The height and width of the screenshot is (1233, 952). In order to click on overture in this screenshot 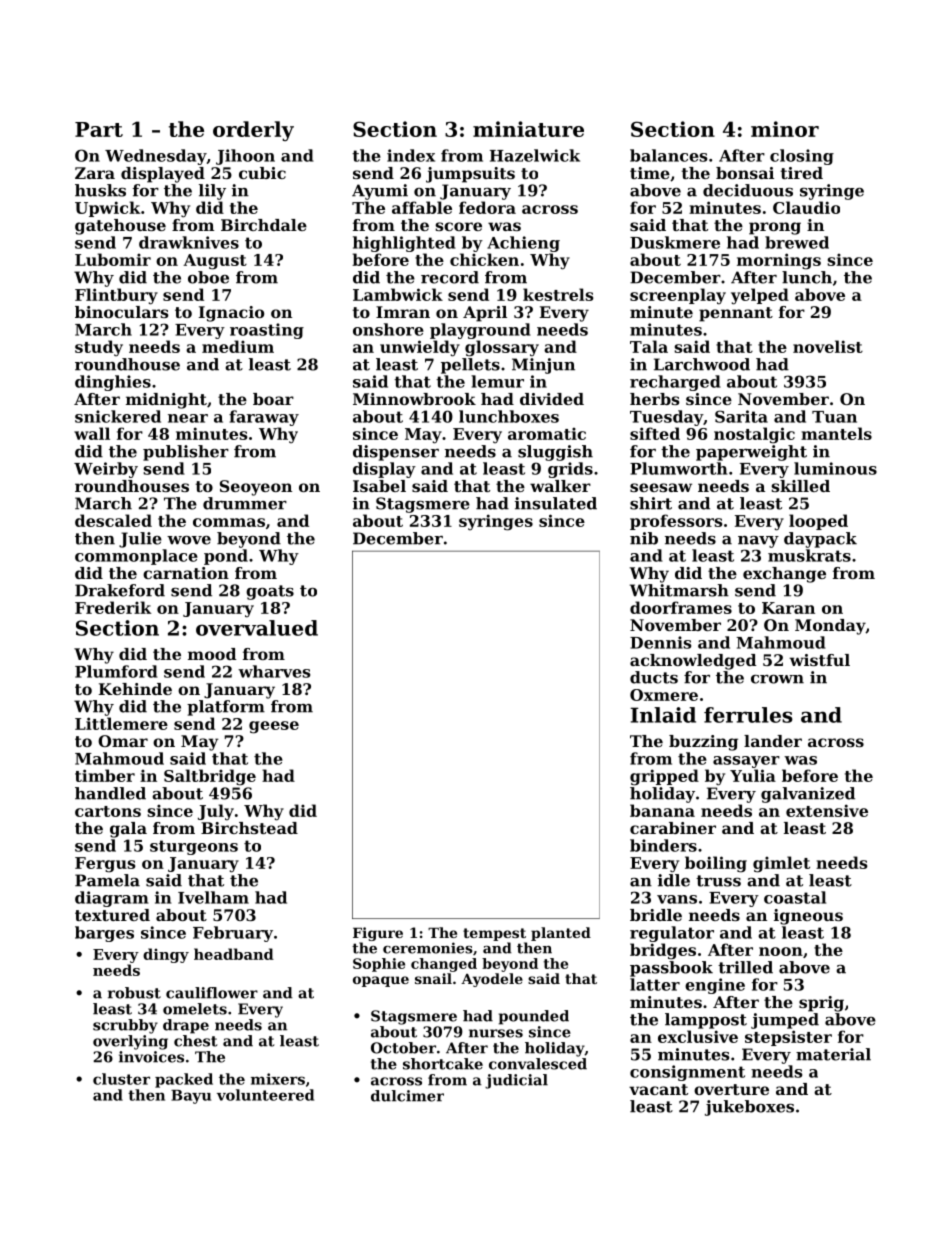, I will do `click(731, 1089)`.
